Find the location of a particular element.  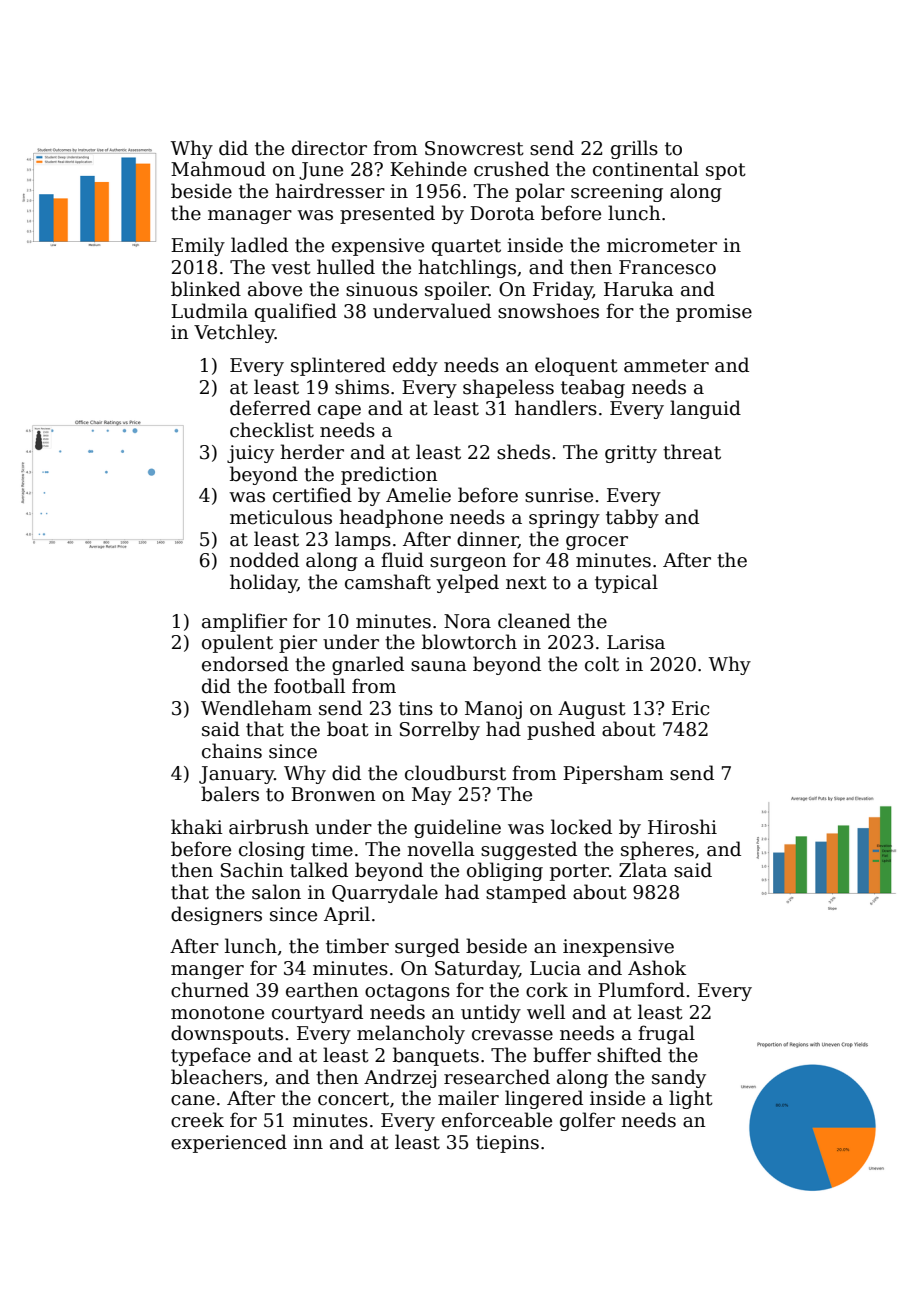

director is located at coordinates (329, 148).
